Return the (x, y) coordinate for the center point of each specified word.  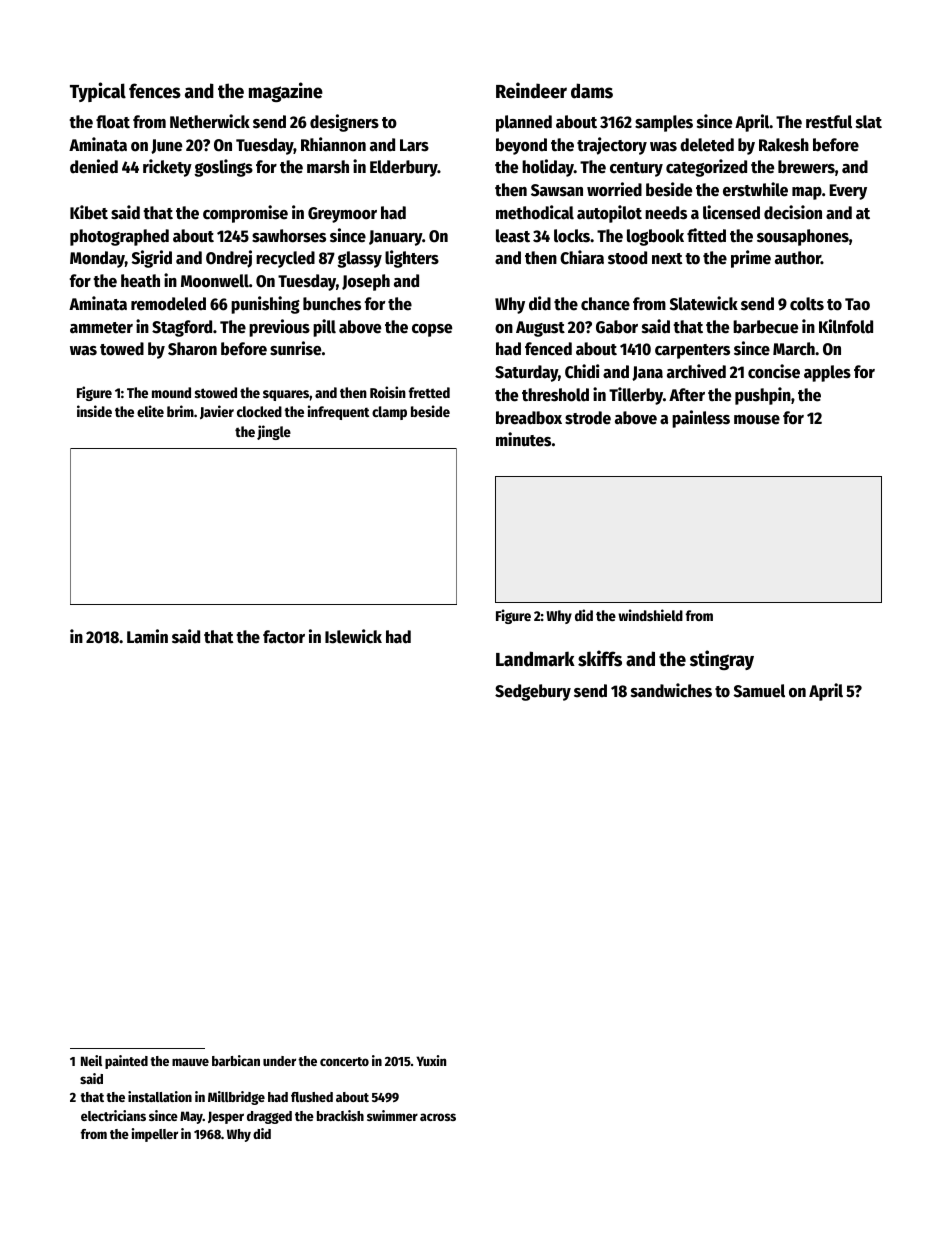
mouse (757, 420)
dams (592, 91)
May (191, 1117)
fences (155, 91)
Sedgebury (533, 692)
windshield (650, 615)
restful (829, 122)
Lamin (147, 636)
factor (284, 637)
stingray (722, 660)
